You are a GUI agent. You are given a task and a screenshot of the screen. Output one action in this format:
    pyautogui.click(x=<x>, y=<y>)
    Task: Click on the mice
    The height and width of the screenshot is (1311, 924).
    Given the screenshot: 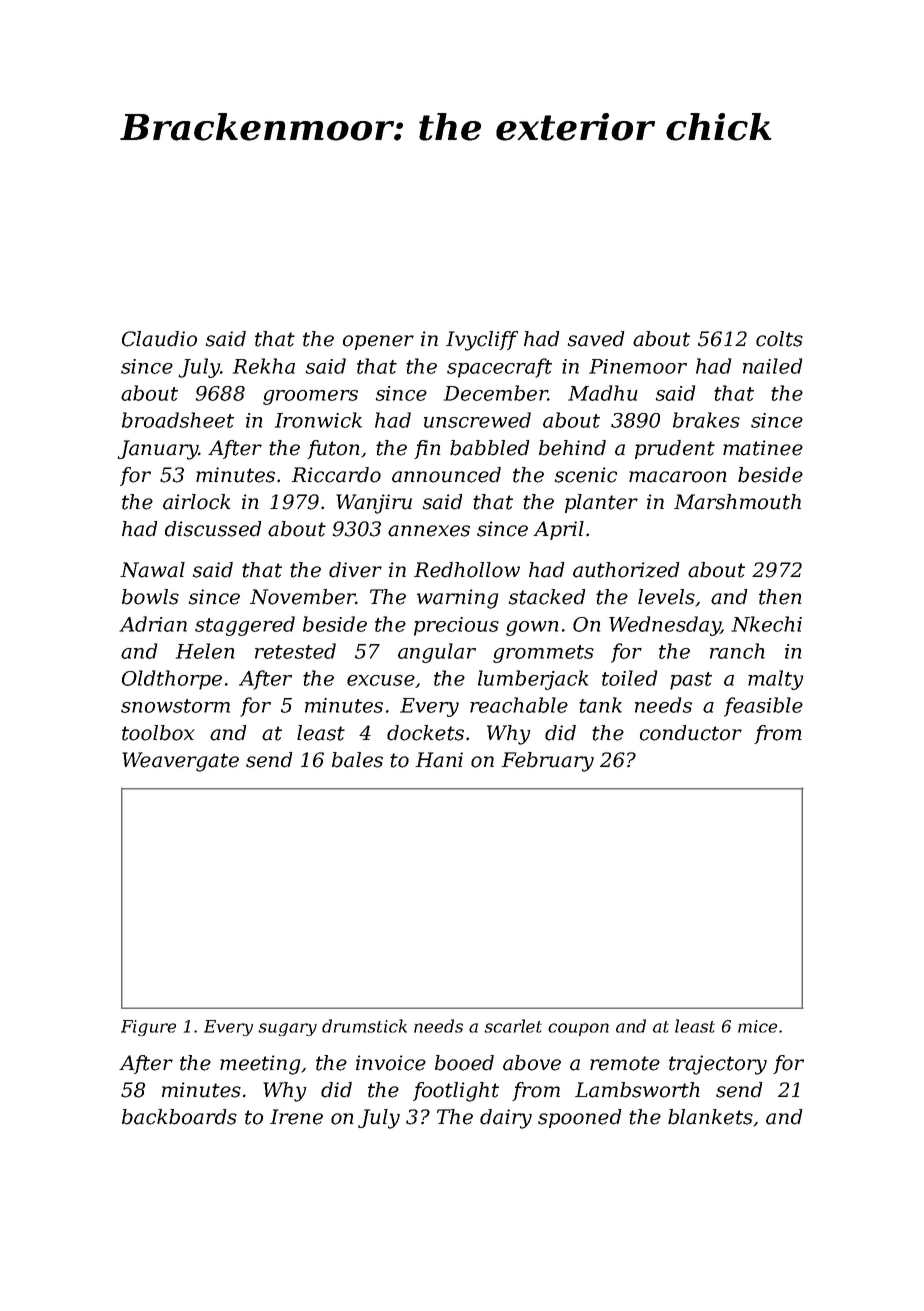 What is the action you would take?
    pyautogui.click(x=757, y=1026)
